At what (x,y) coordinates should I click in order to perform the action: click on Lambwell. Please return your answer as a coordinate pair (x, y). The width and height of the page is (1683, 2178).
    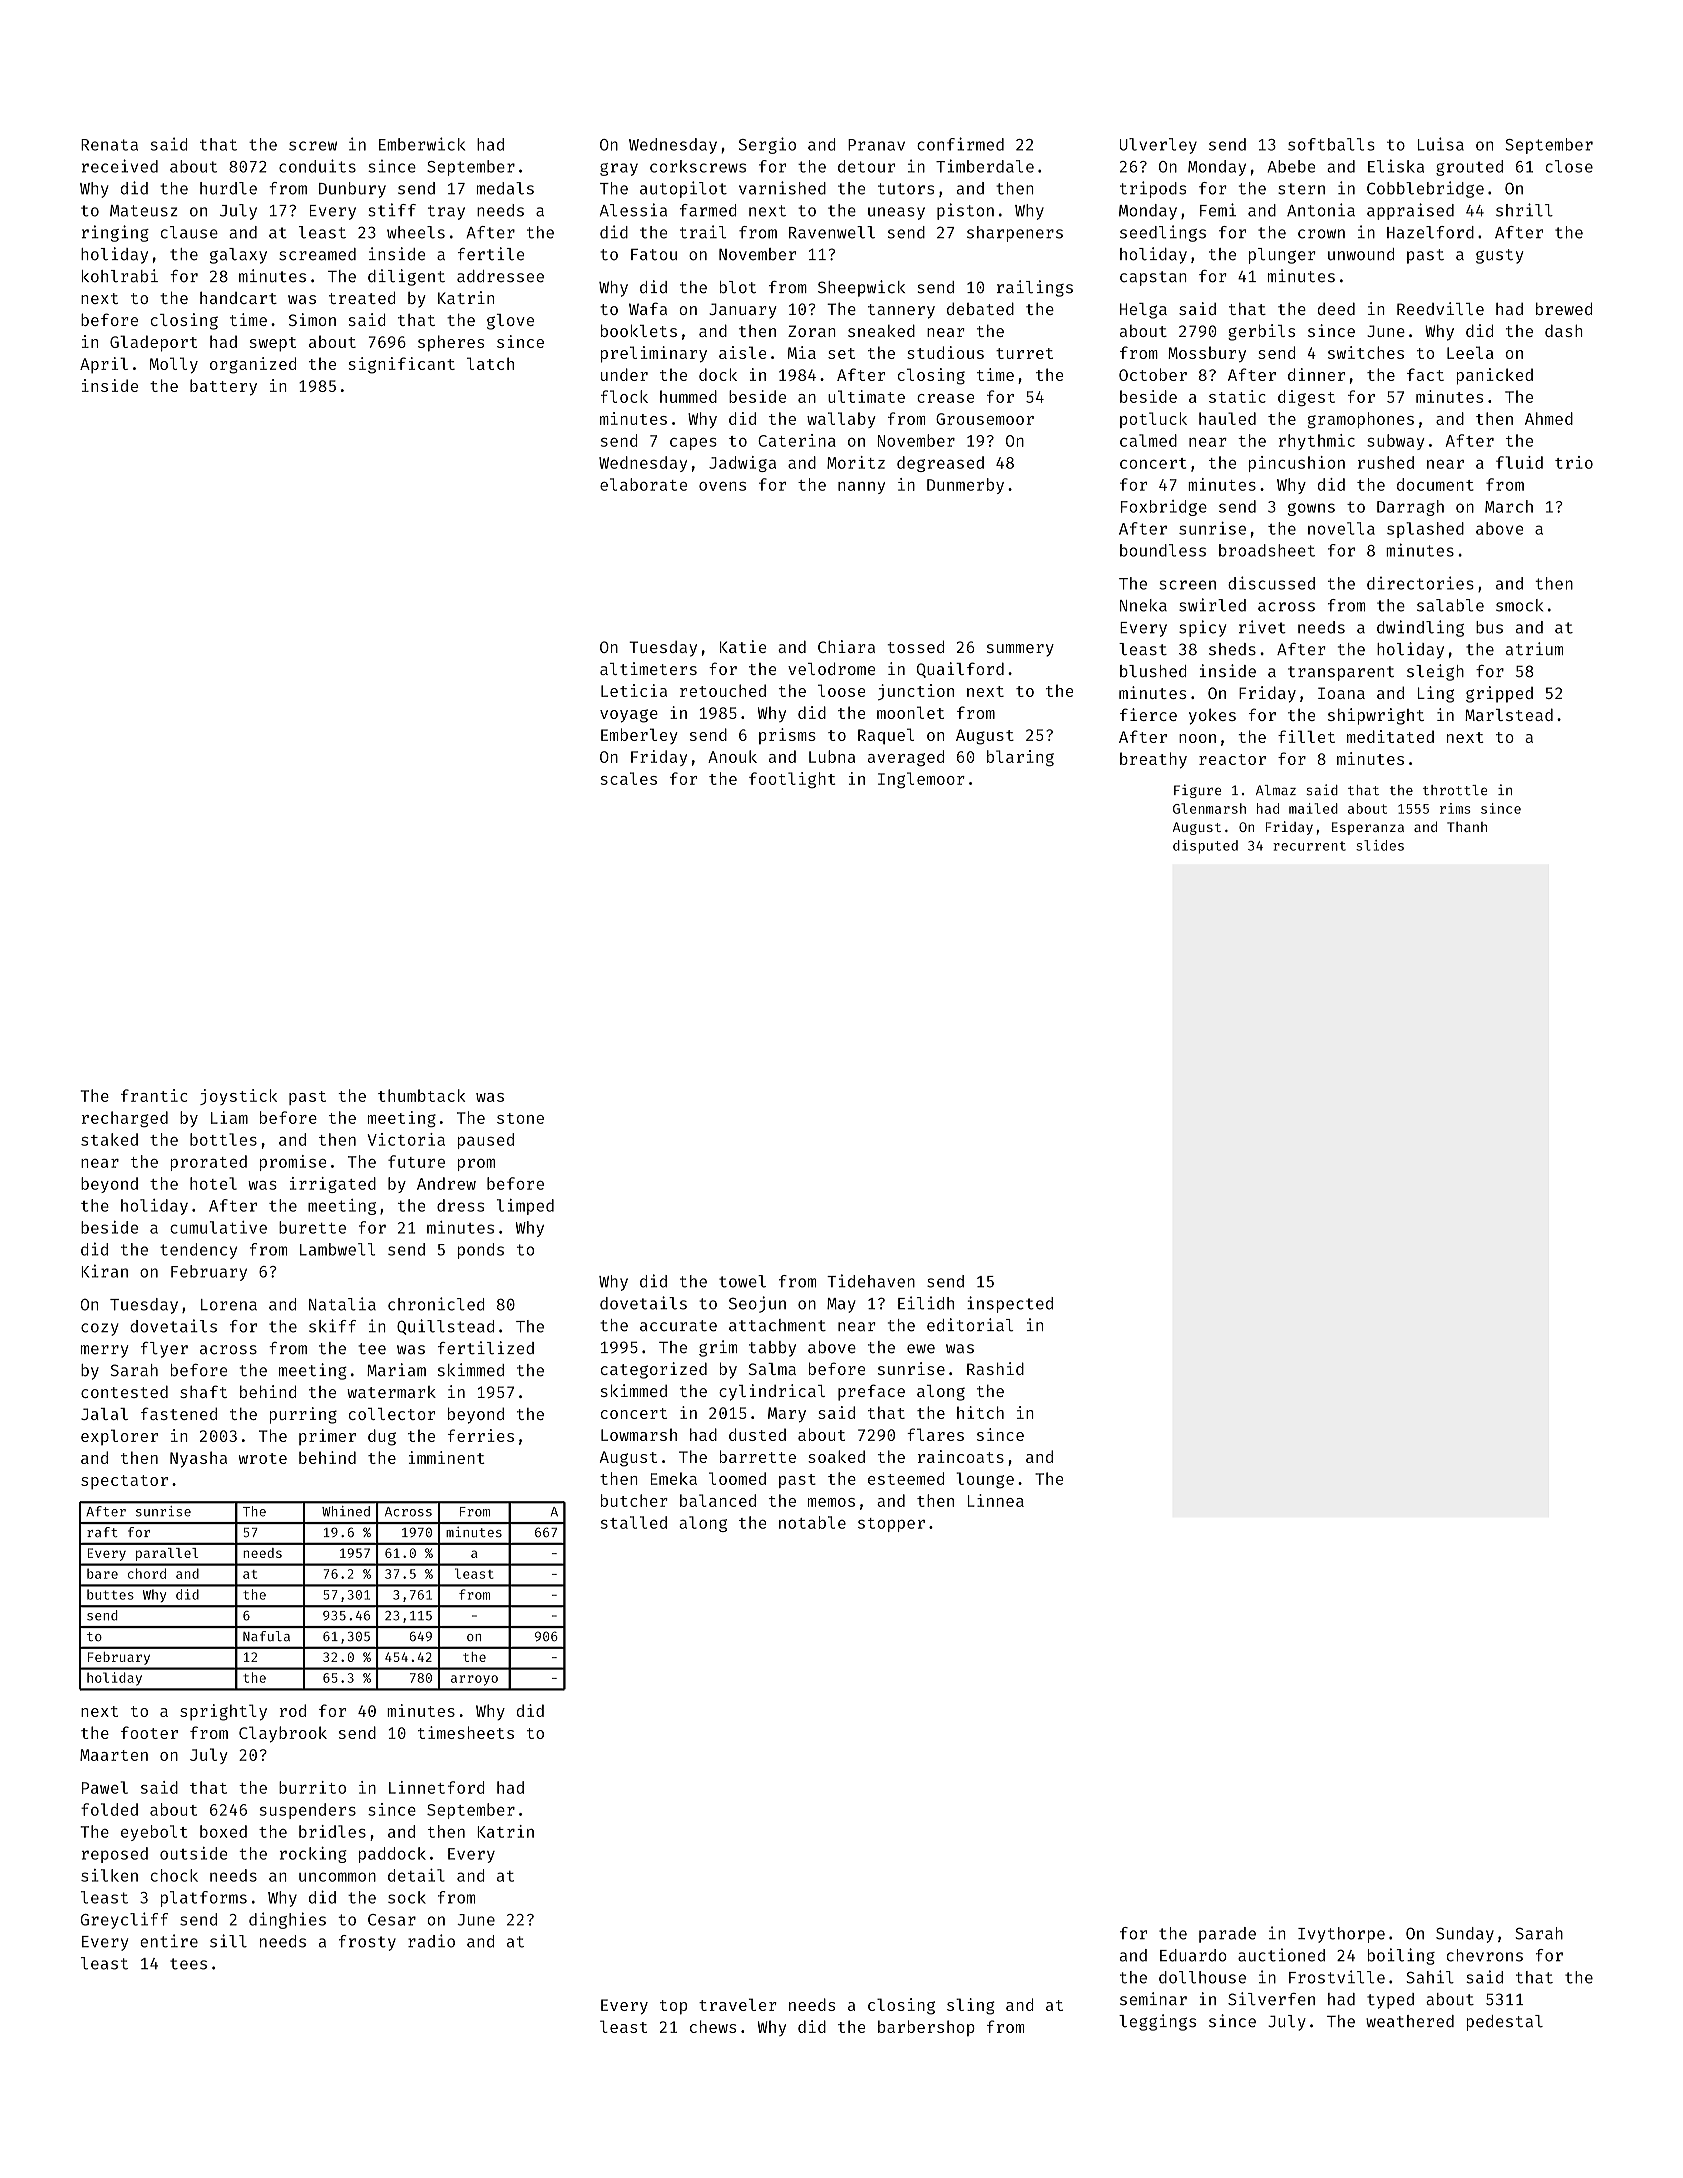
    Looking at the image, I should click on (337, 1249).
